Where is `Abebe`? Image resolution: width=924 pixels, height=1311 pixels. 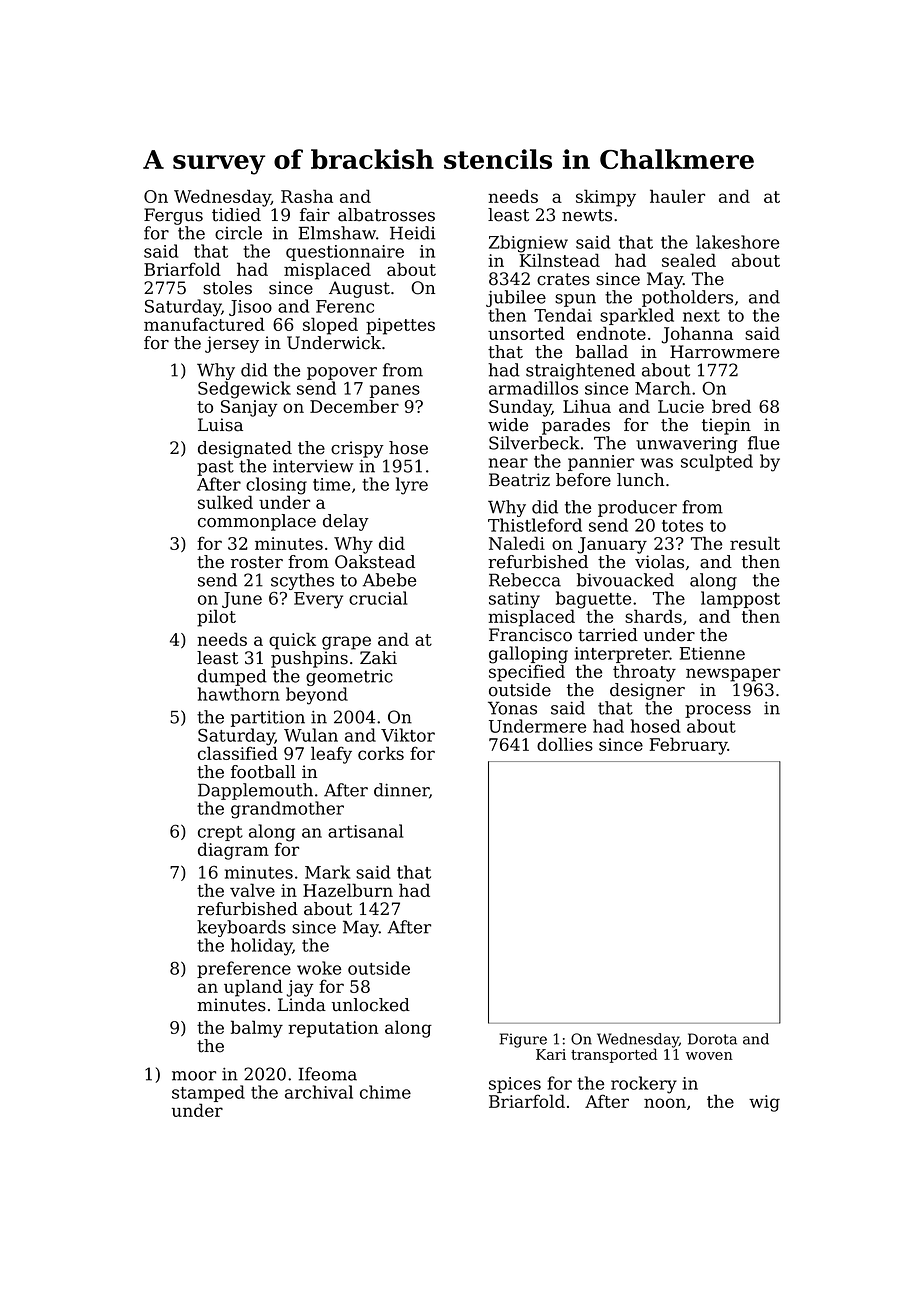
Abebe is located at coordinates (389, 580).
